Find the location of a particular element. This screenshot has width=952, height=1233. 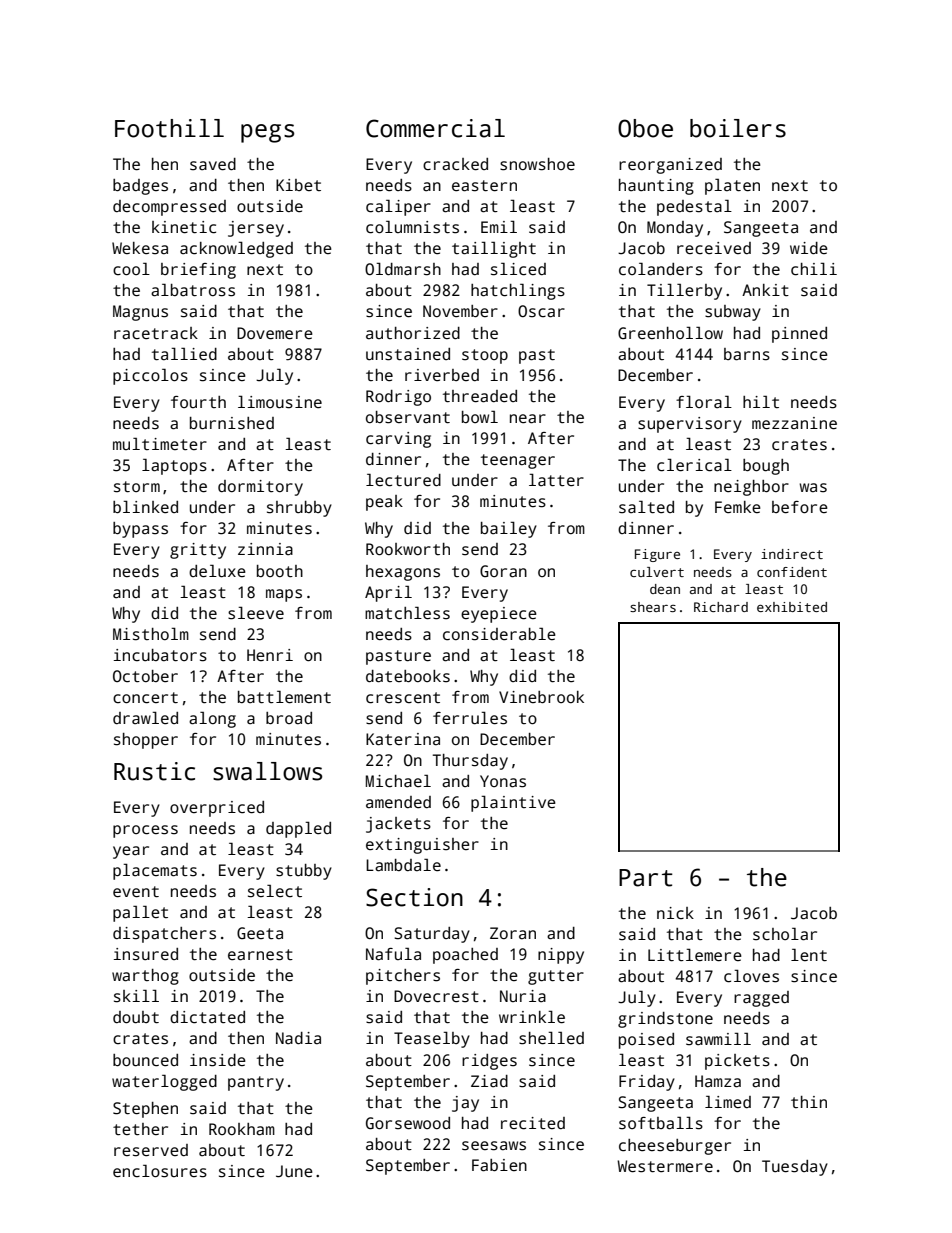

Westermere is located at coordinates (665, 1166).
